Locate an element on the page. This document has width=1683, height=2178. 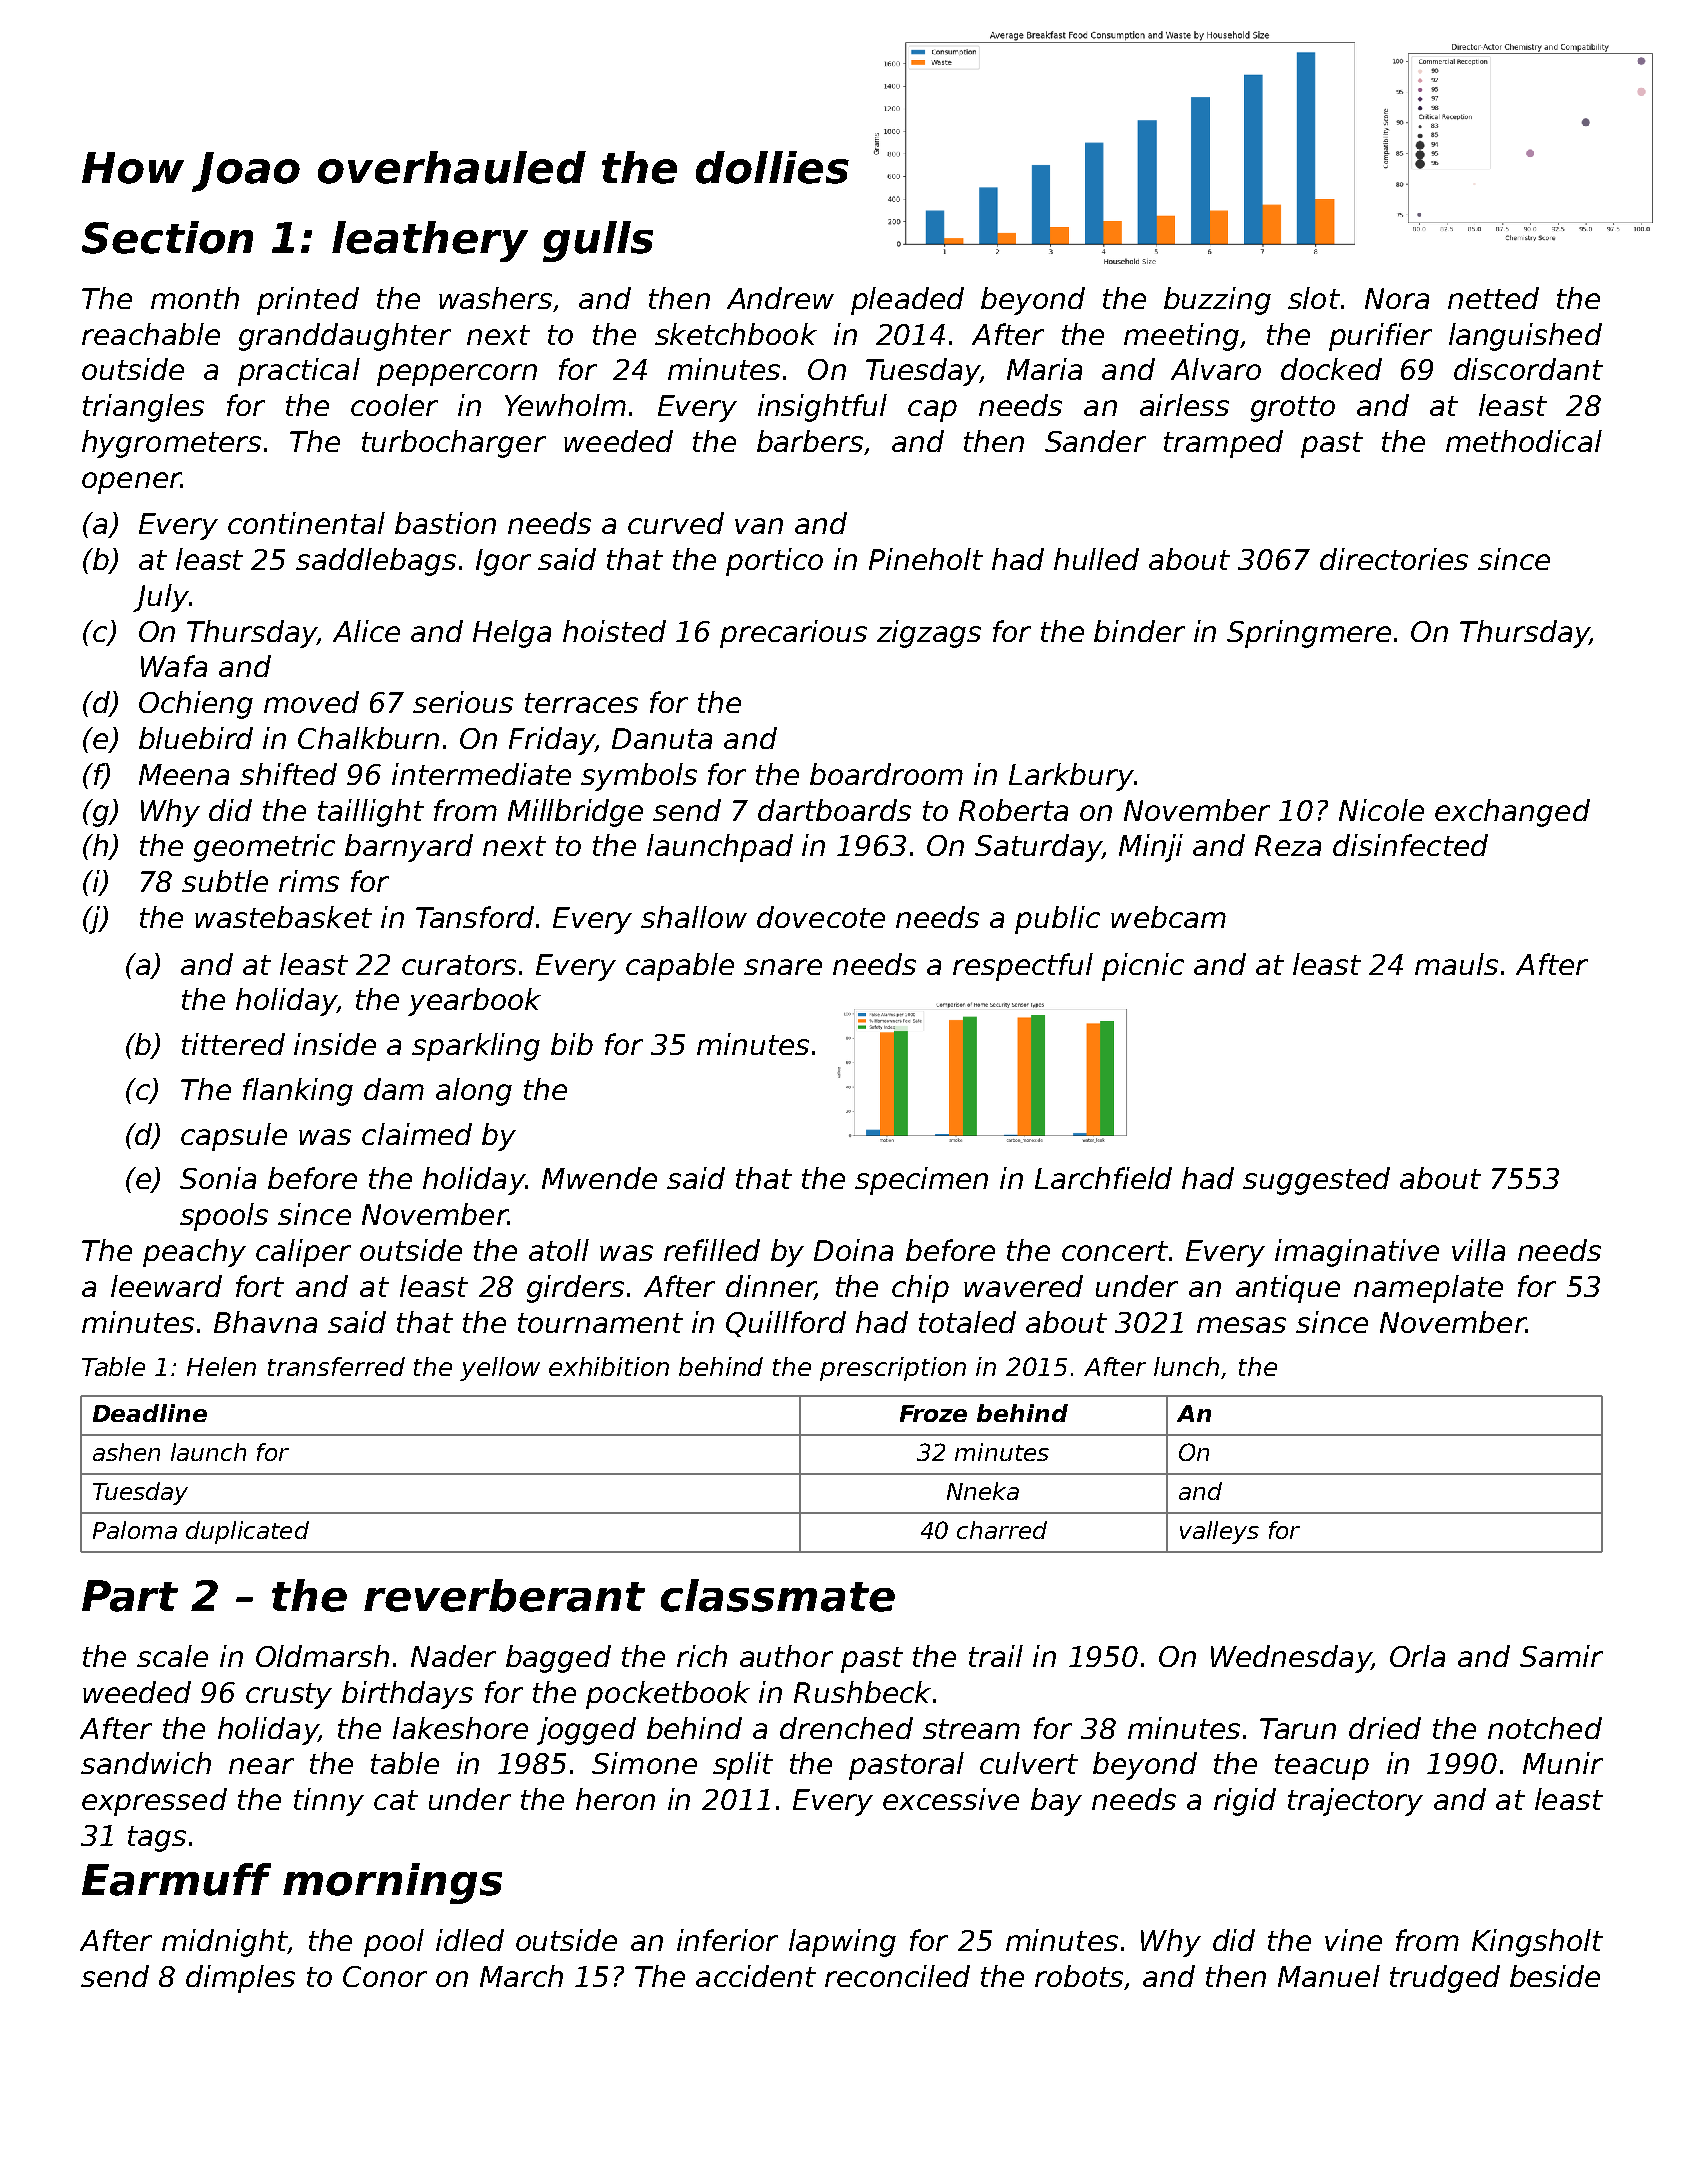
shallow is located at coordinates (694, 917).
